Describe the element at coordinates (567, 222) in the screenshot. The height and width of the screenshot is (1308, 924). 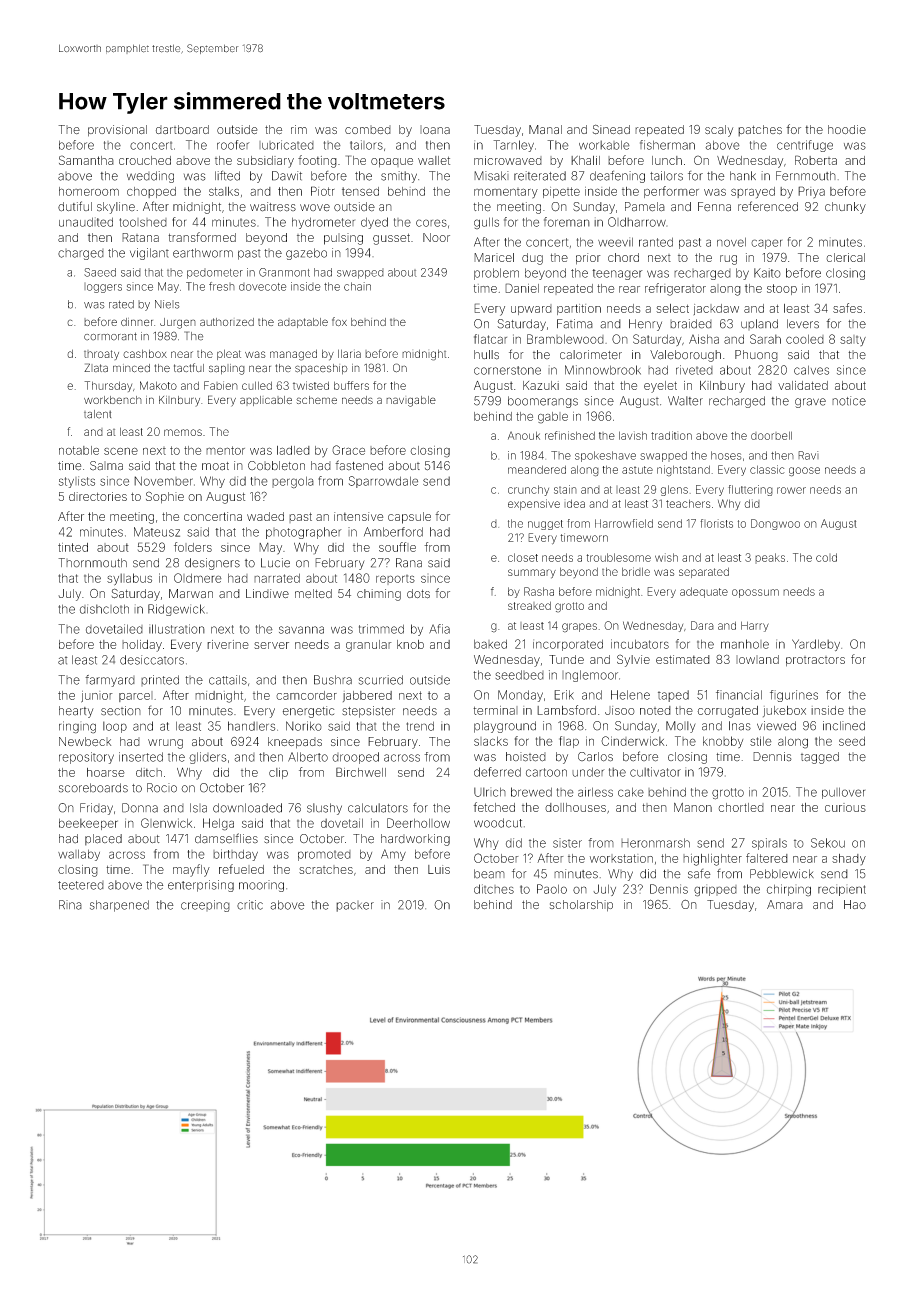
I see `foreman` at that location.
